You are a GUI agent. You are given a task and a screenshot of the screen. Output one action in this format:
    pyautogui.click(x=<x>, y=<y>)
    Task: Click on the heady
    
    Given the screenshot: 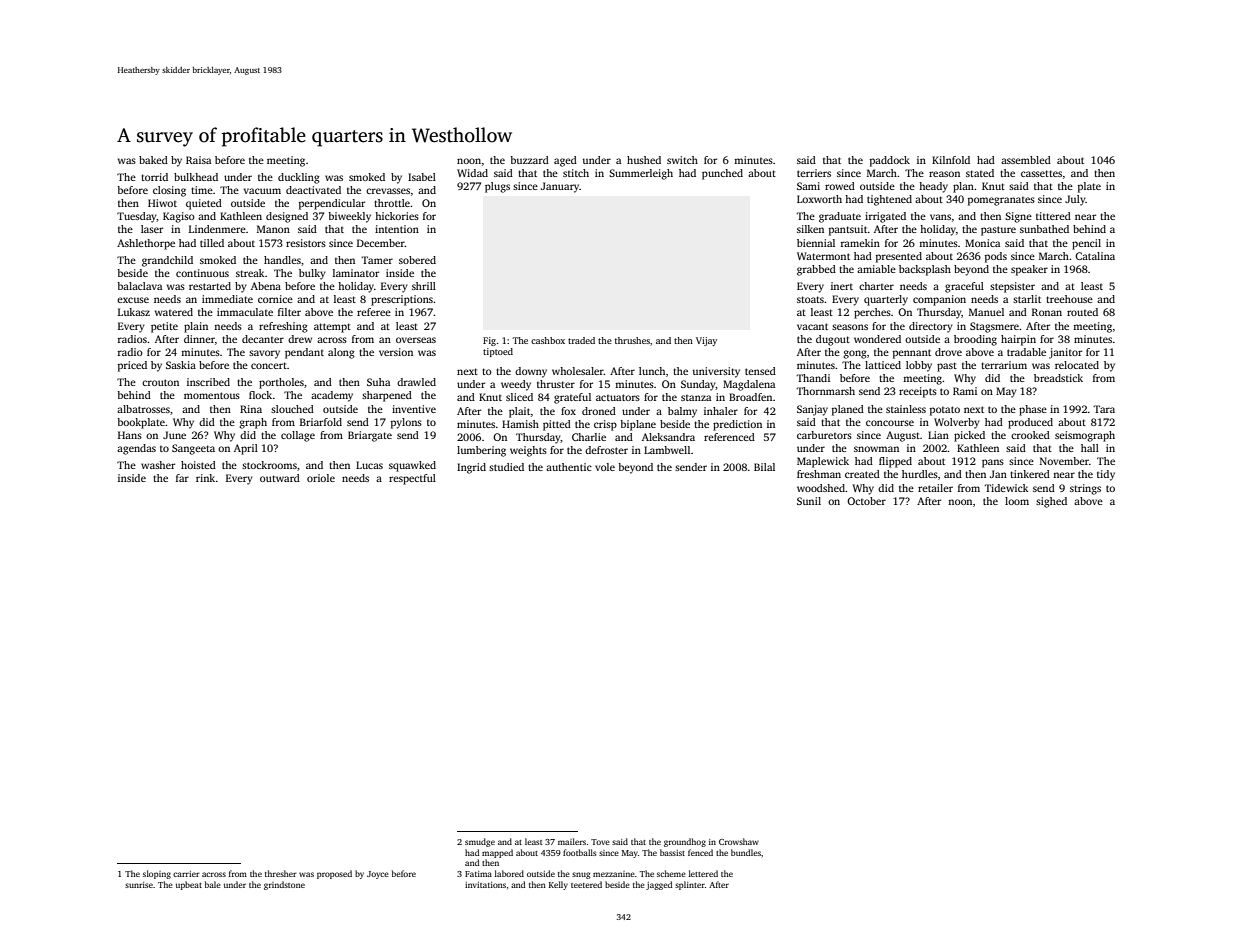 What is the action you would take?
    pyautogui.click(x=933, y=187)
